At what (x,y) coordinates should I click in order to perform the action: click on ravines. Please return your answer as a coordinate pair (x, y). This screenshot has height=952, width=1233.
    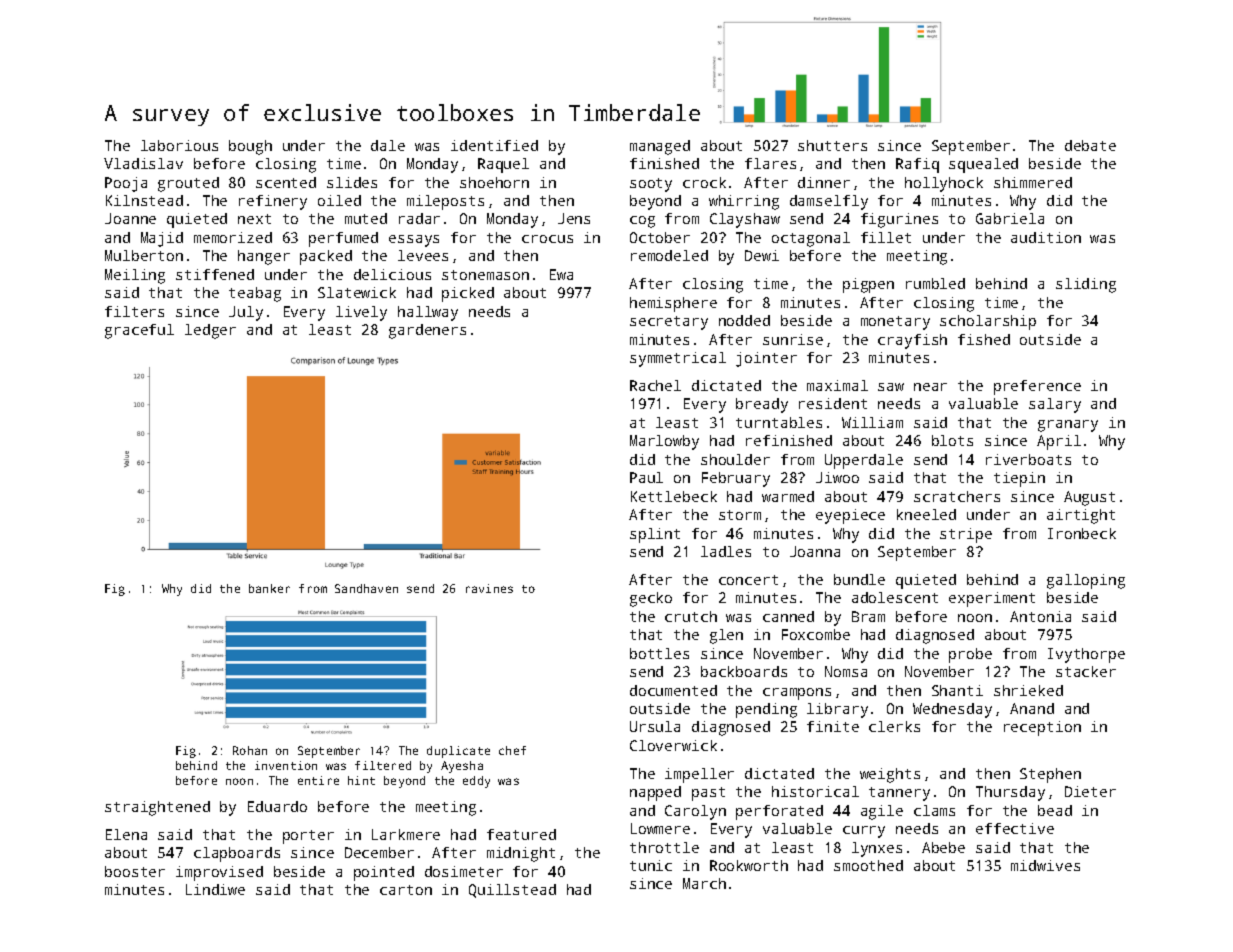
    Looking at the image, I should click on (489, 588).
